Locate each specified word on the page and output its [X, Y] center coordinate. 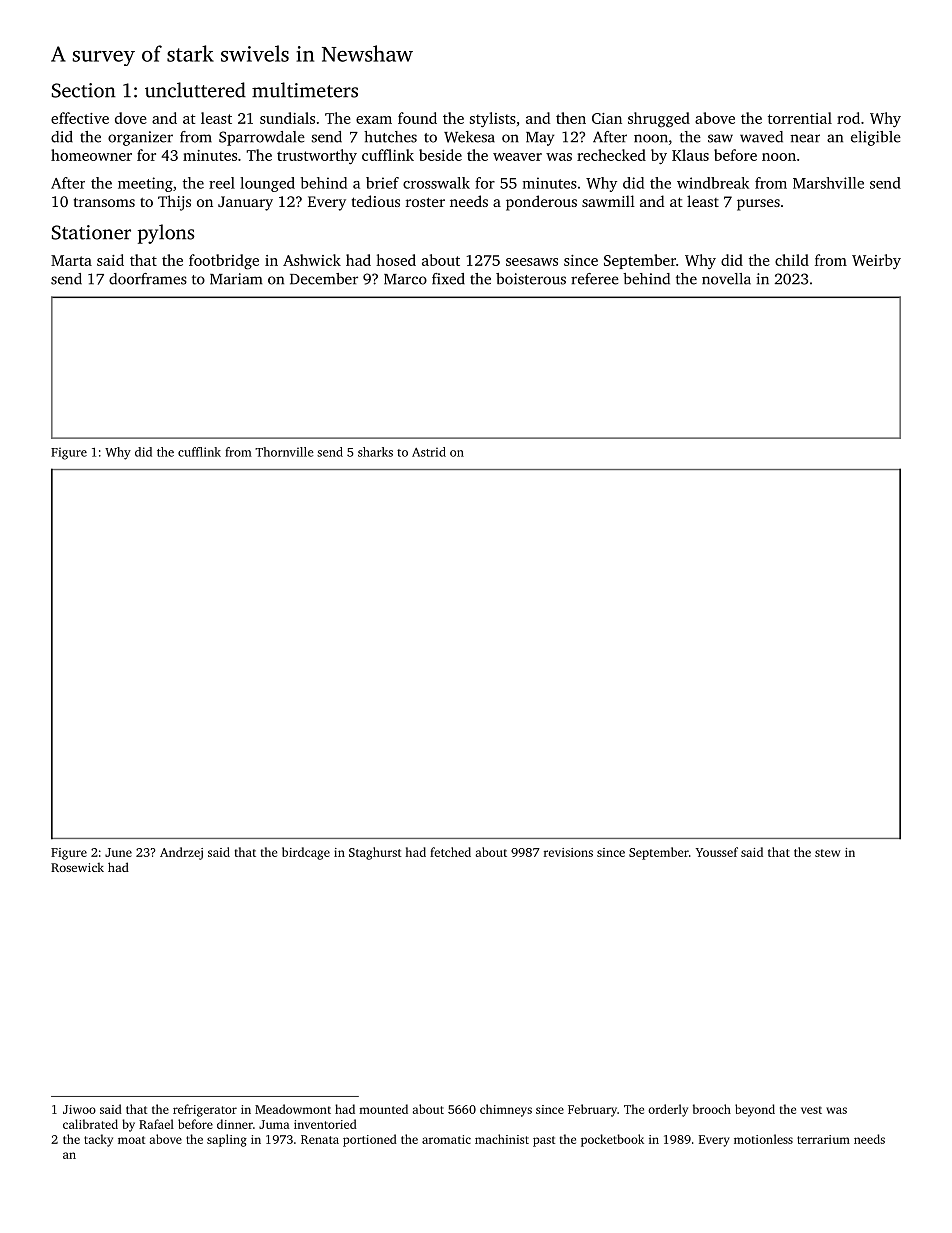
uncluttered [195, 90]
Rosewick [77, 867]
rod [848, 118]
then [571, 118]
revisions [568, 852]
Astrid [429, 452]
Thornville [284, 452]
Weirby [876, 262]
